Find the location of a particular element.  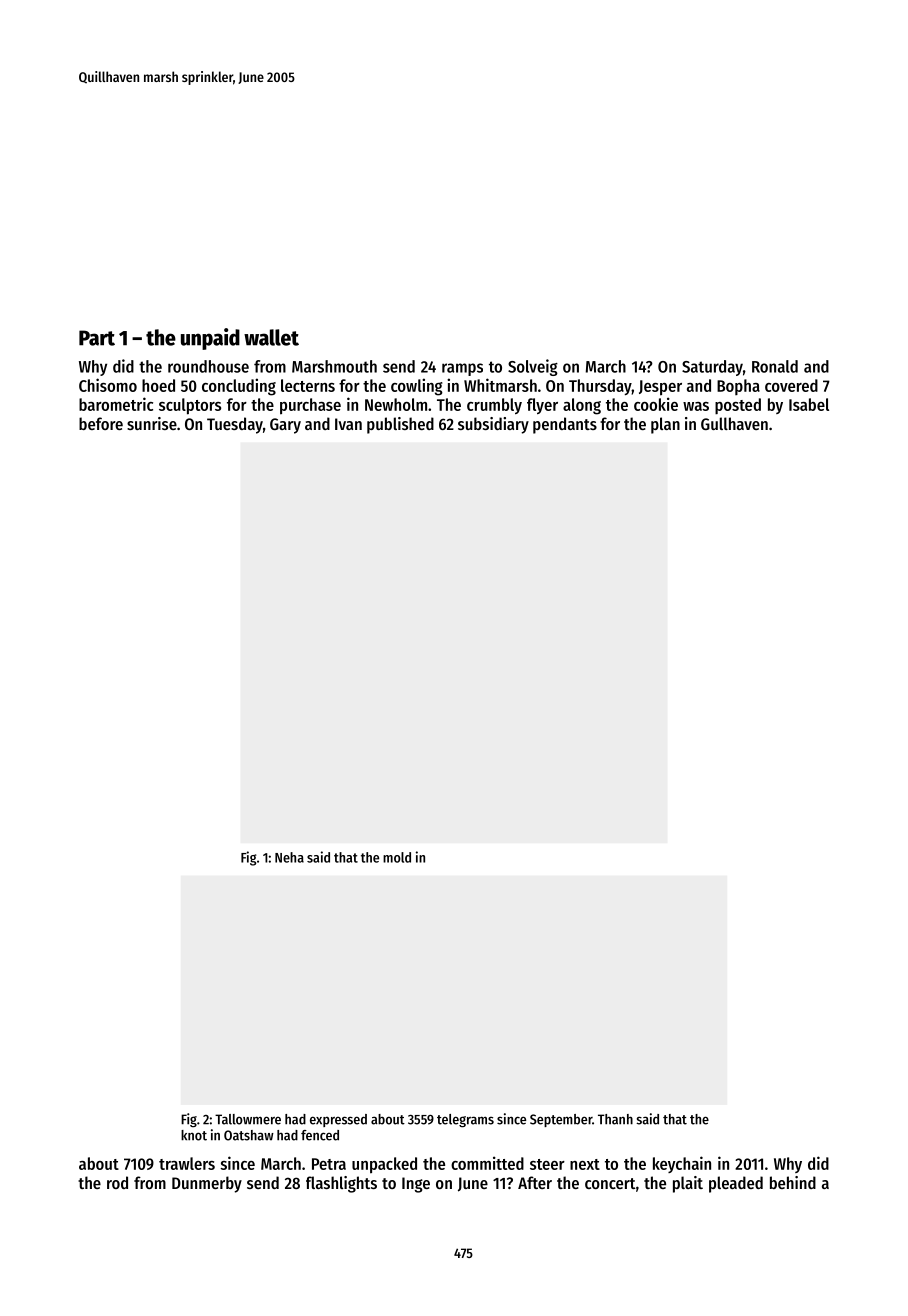

Inge is located at coordinates (416, 1185).
